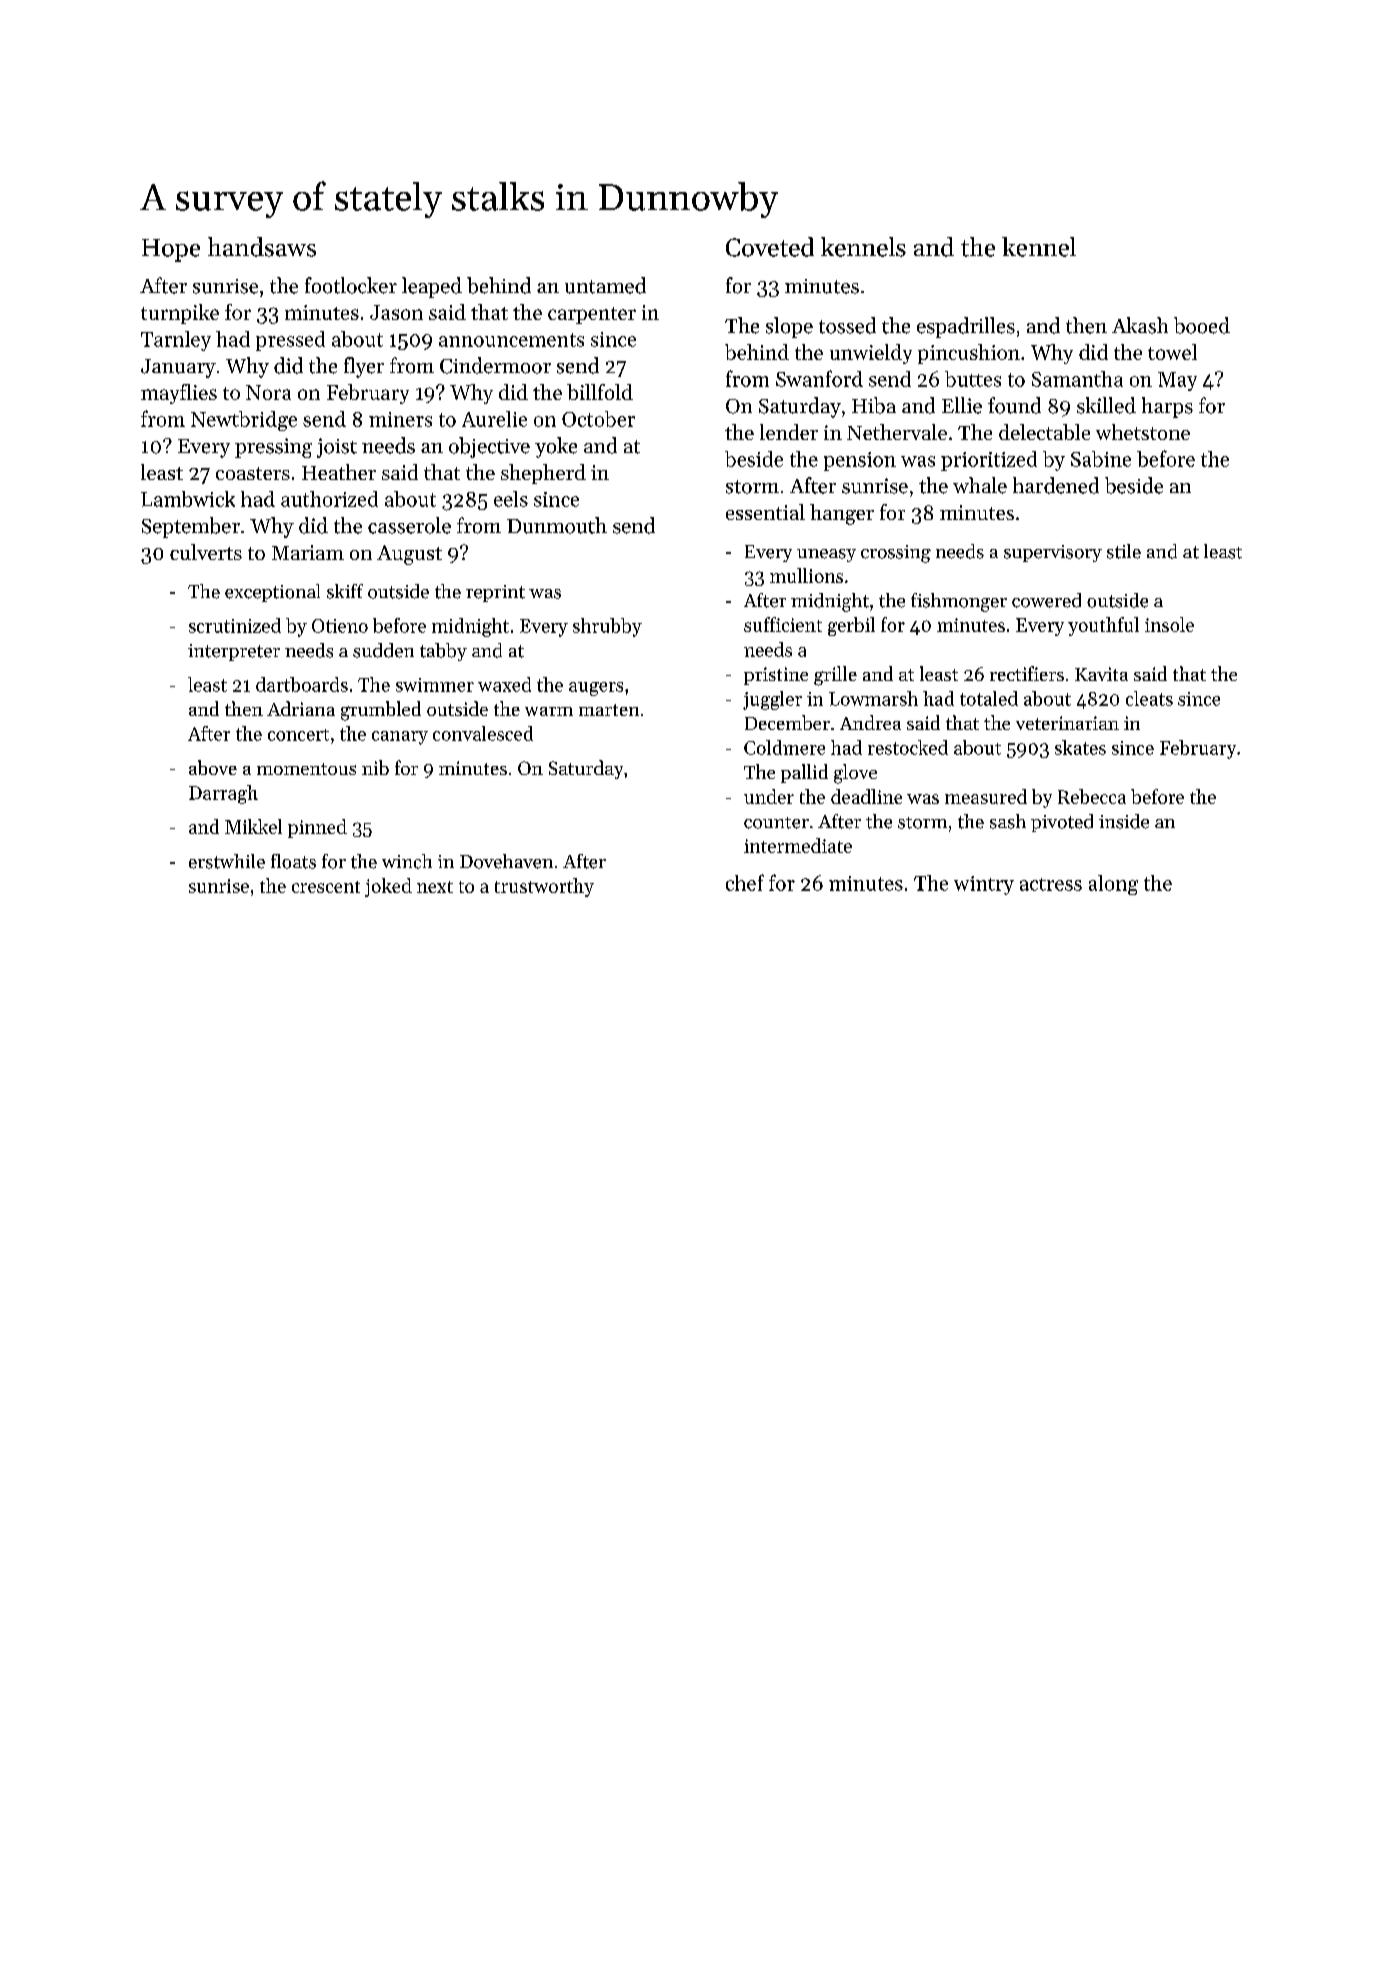 Image resolution: width=1386 pixels, height=1969 pixels. What do you see at coordinates (1124, 551) in the page?
I see `stile` at bounding box center [1124, 551].
